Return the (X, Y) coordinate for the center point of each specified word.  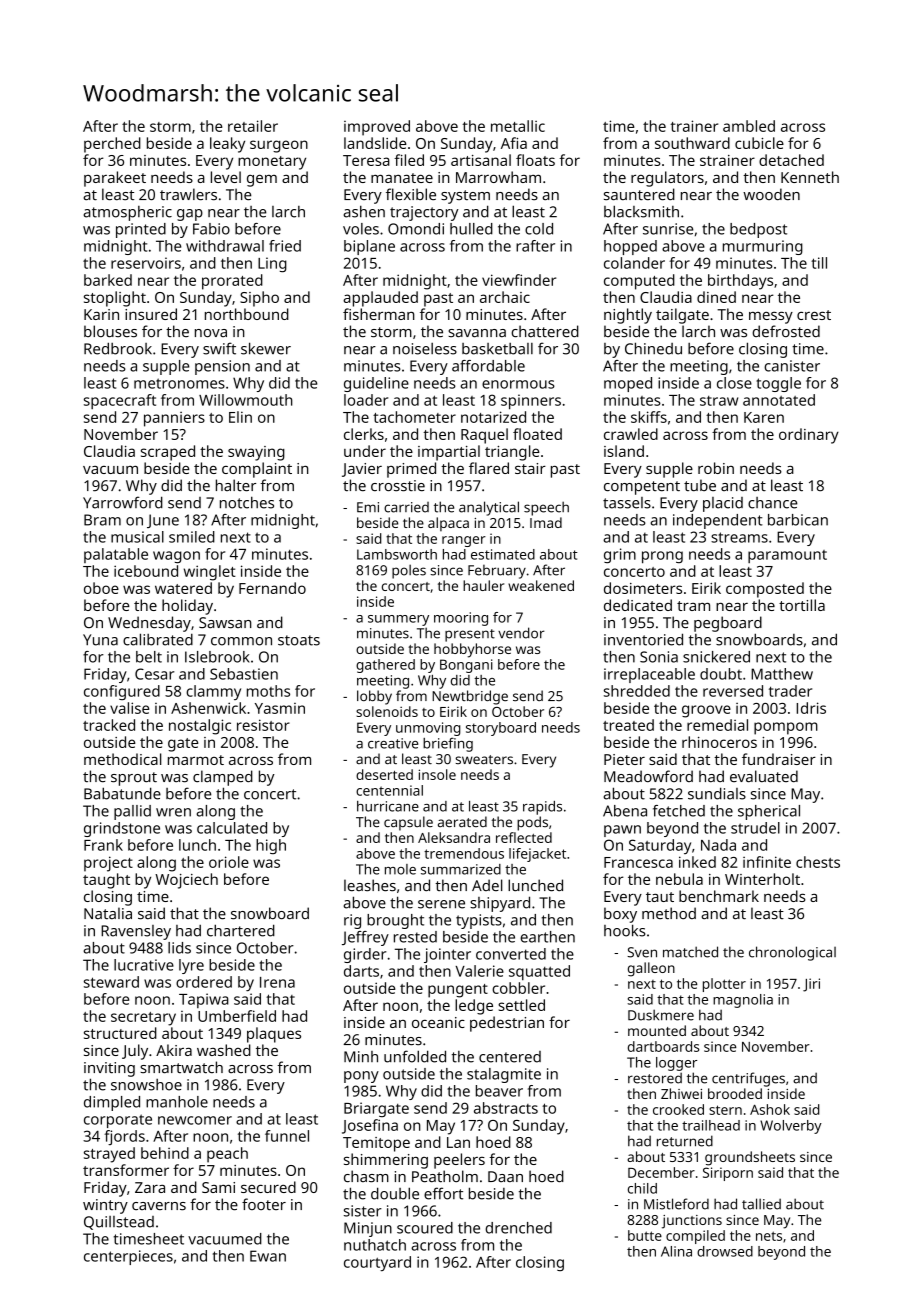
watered (183, 588)
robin (716, 468)
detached (791, 160)
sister (363, 1211)
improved (377, 128)
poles (409, 571)
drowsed (725, 1251)
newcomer (195, 1120)
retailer (253, 126)
